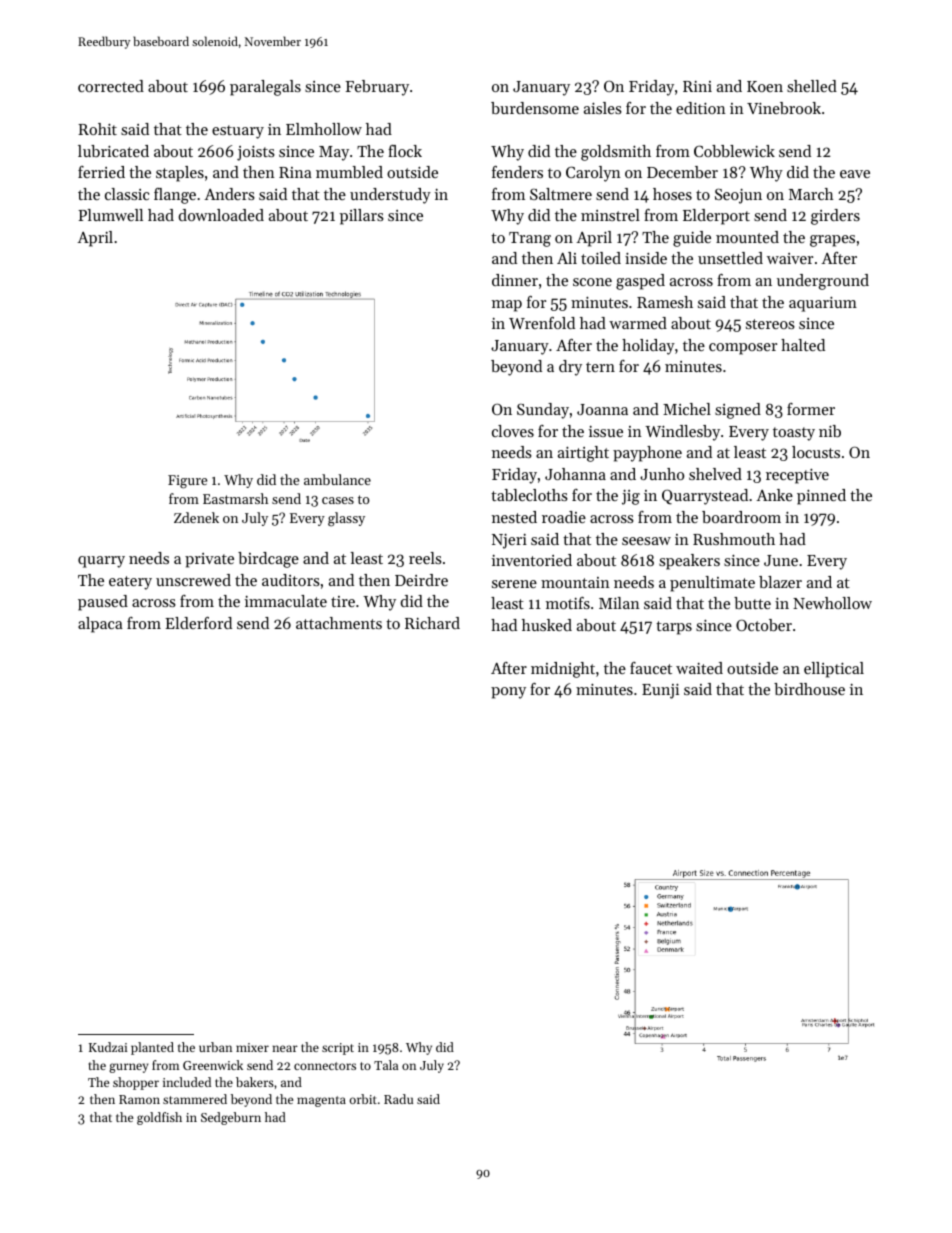 This document has width=952, height=1233. What do you see at coordinates (108, 1047) in the document?
I see `Kudzai` at bounding box center [108, 1047].
